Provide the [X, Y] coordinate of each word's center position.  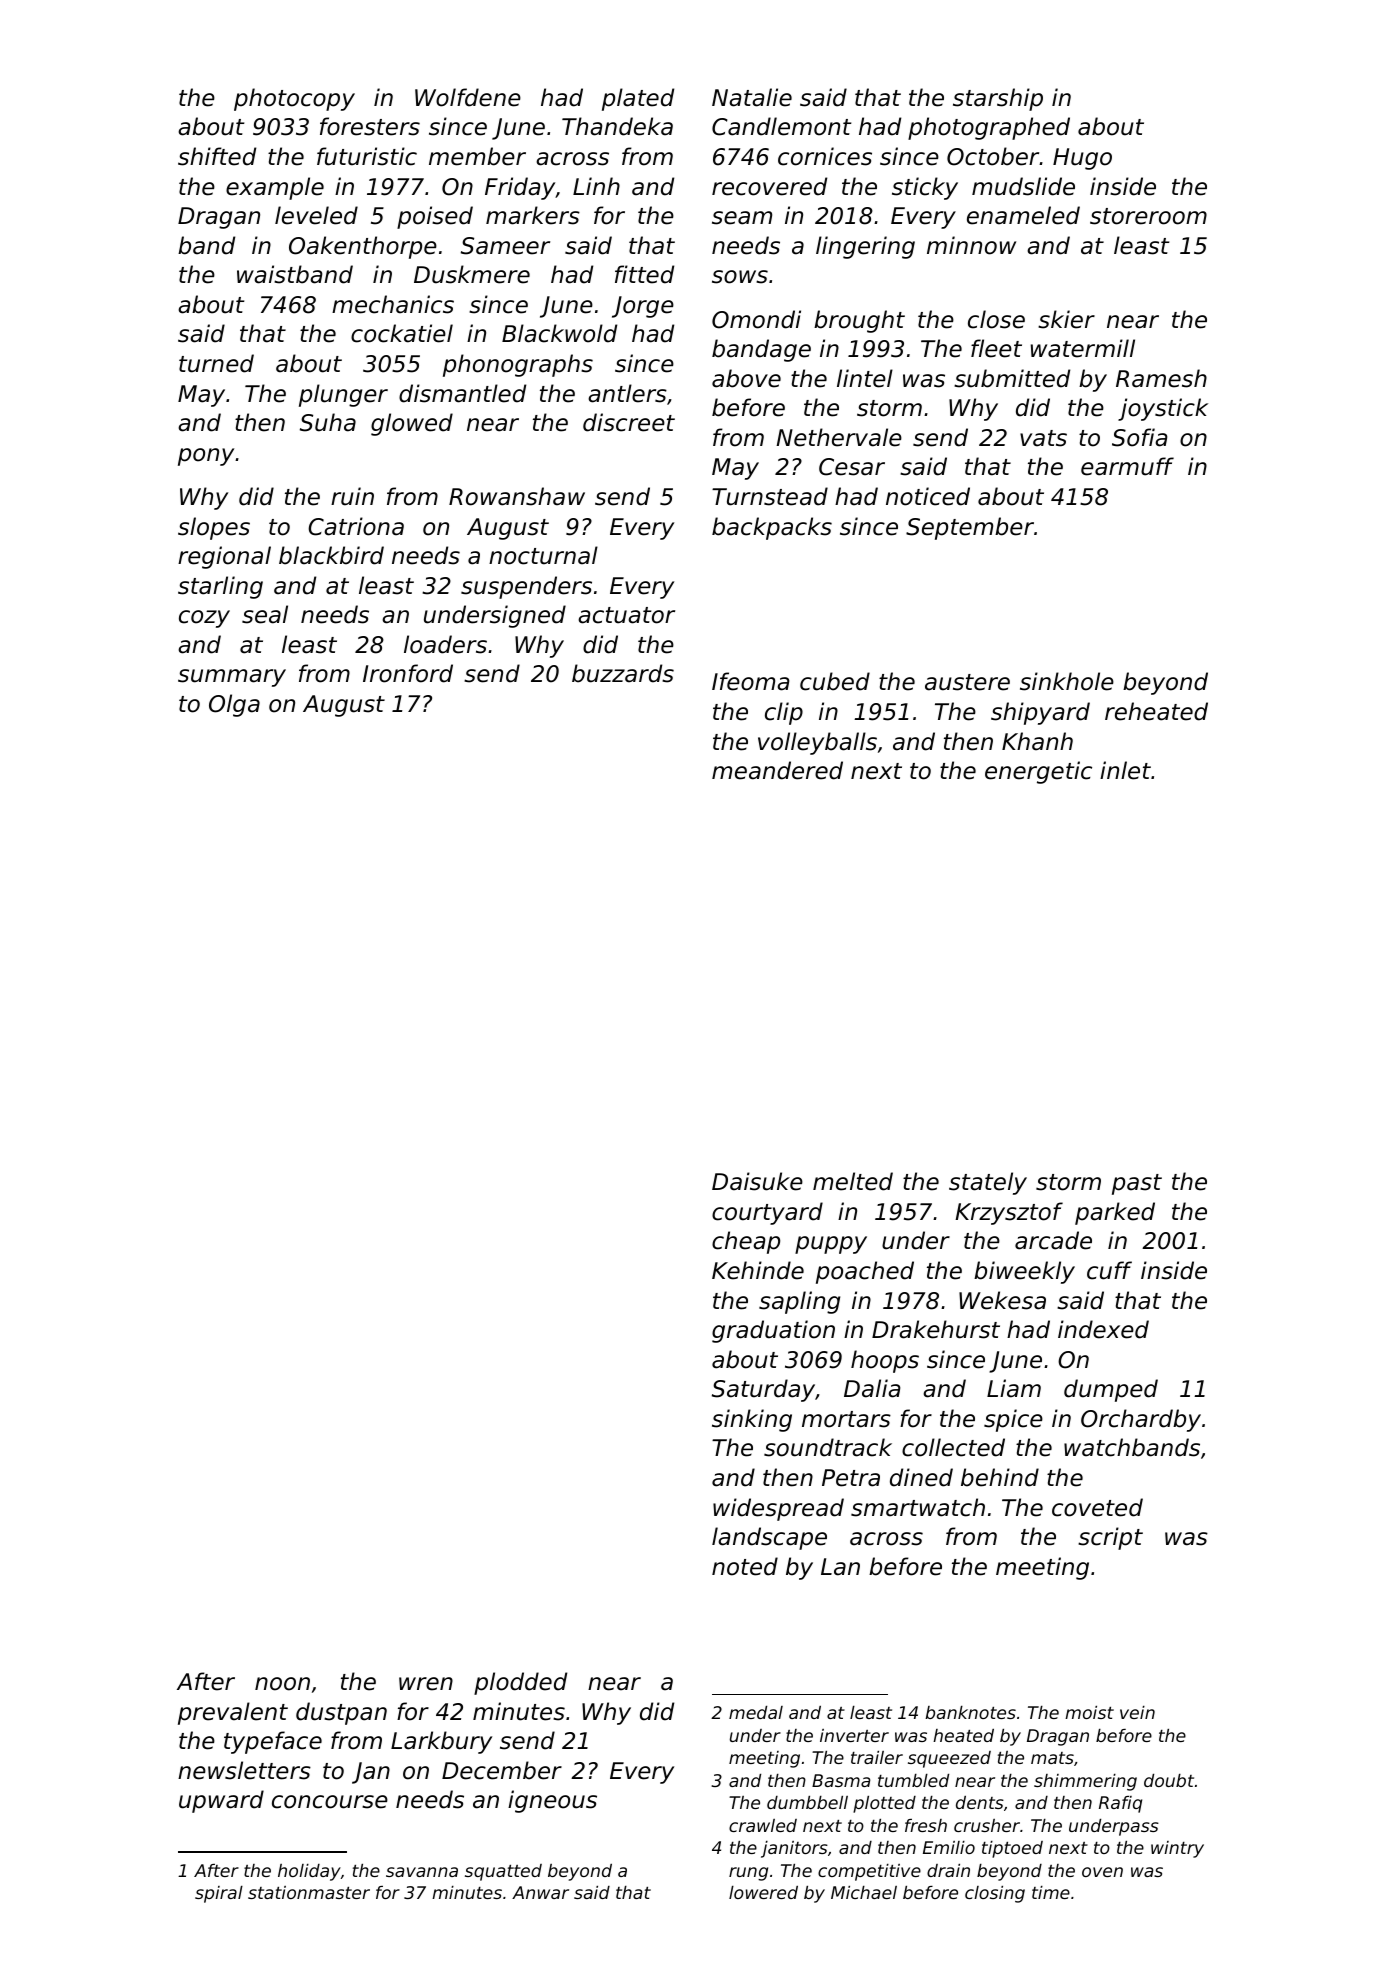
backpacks [772, 528]
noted [745, 1566]
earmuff [1127, 466]
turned [216, 363]
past [1137, 1184]
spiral [219, 1894]
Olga [234, 705]
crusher [987, 1825]
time [1051, 1892]
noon [282, 1684]
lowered [763, 1892]
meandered [777, 770]
